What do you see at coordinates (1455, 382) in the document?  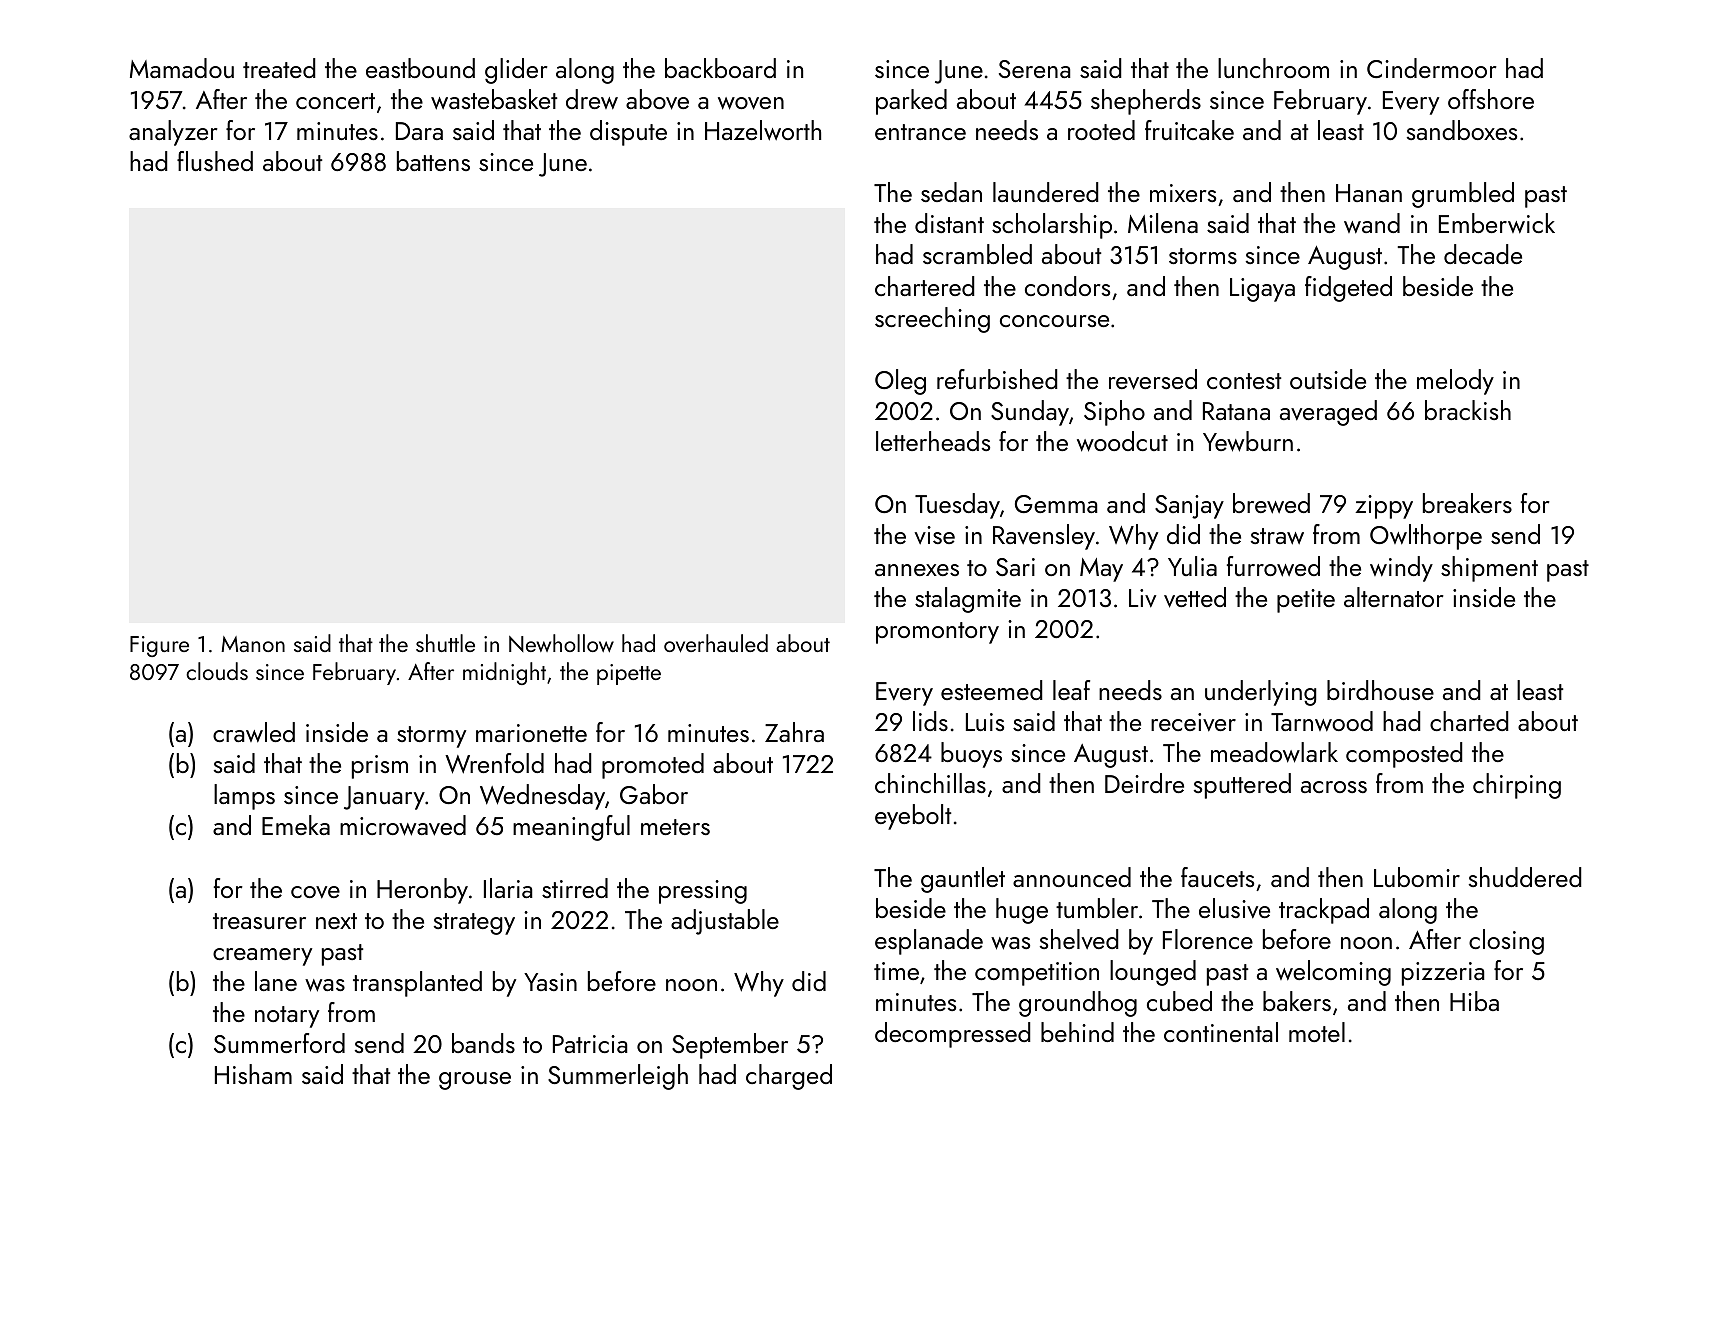 I see `melody` at bounding box center [1455, 382].
